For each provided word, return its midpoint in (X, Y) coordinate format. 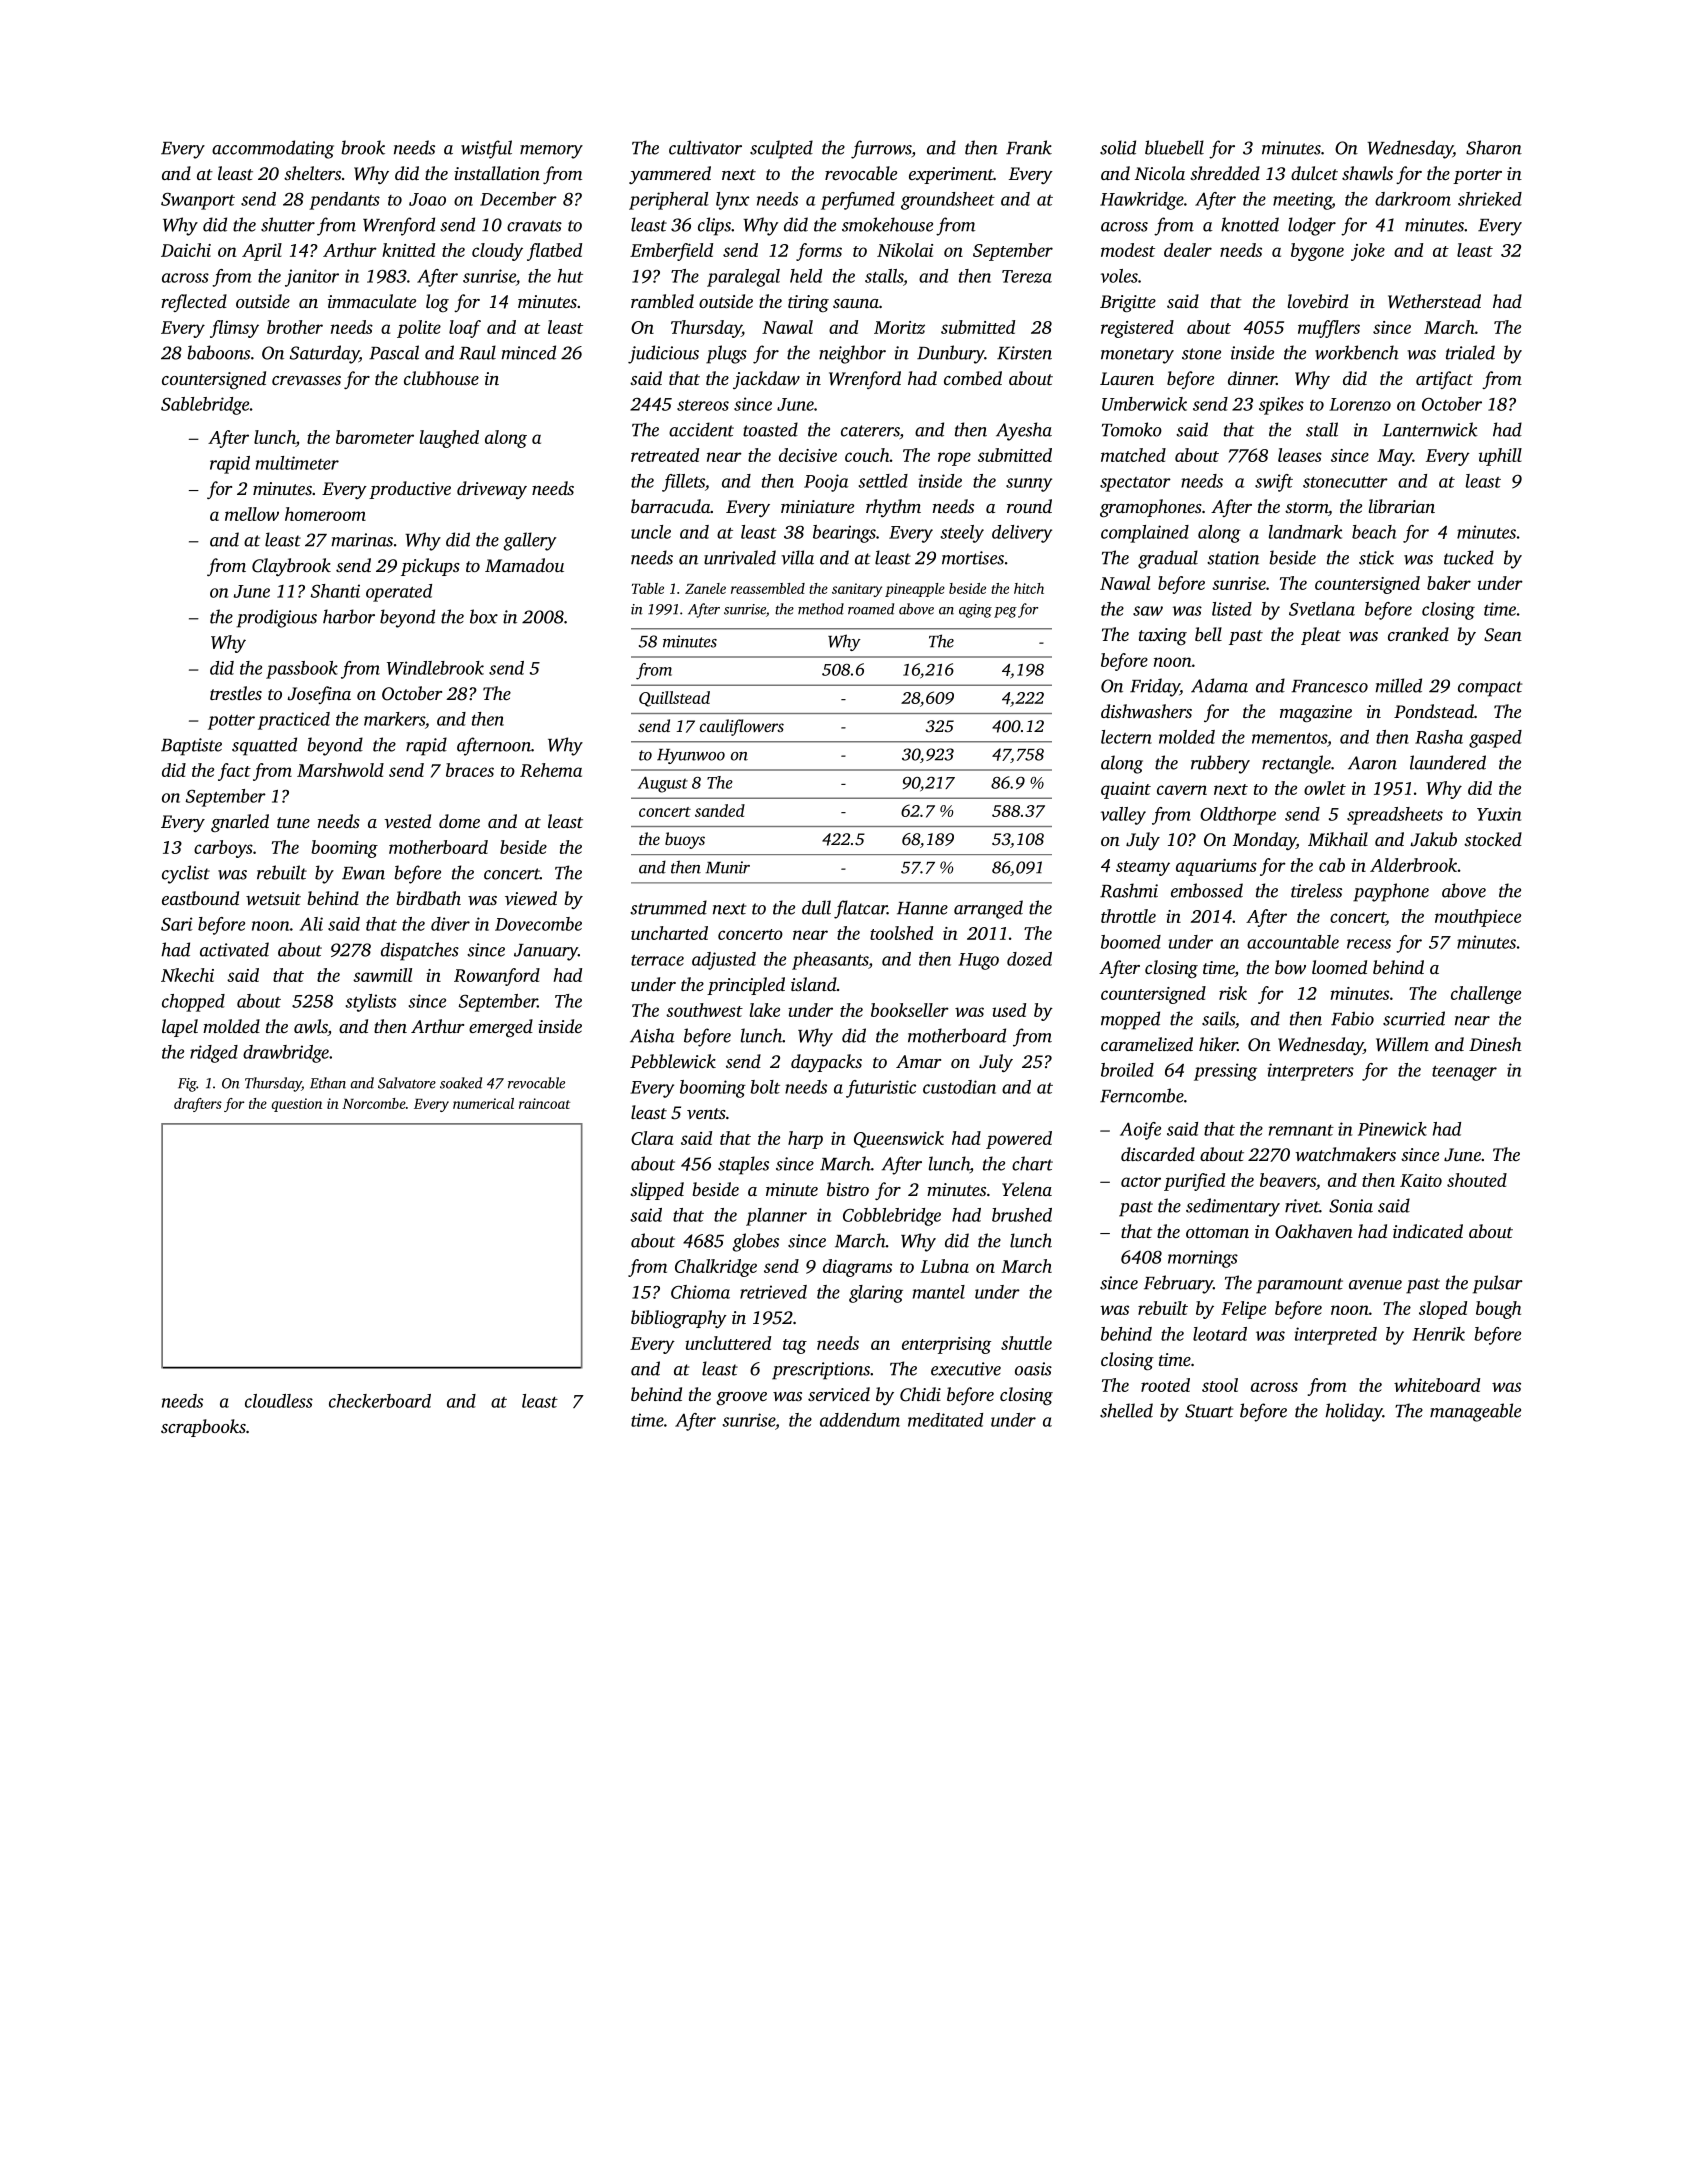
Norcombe (374, 1103)
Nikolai (905, 250)
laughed (449, 439)
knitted (408, 250)
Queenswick (899, 1139)
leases (1300, 455)
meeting (1302, 201)
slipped (657, 1191)
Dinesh (1495, 1044)
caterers (870, 431)
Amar (918, 1061)
